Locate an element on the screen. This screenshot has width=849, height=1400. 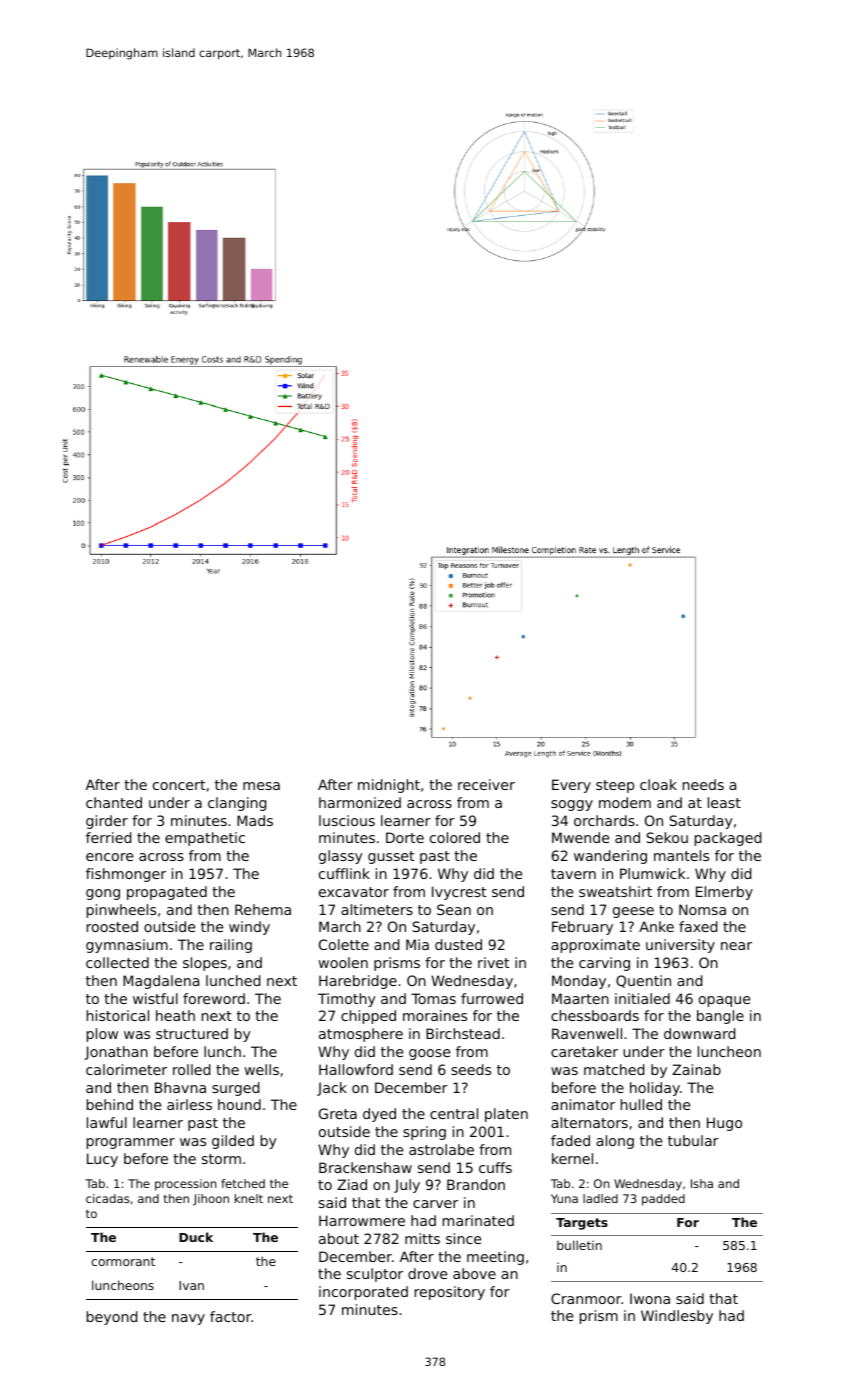
Quentin is located at coordinates (643, 981).
